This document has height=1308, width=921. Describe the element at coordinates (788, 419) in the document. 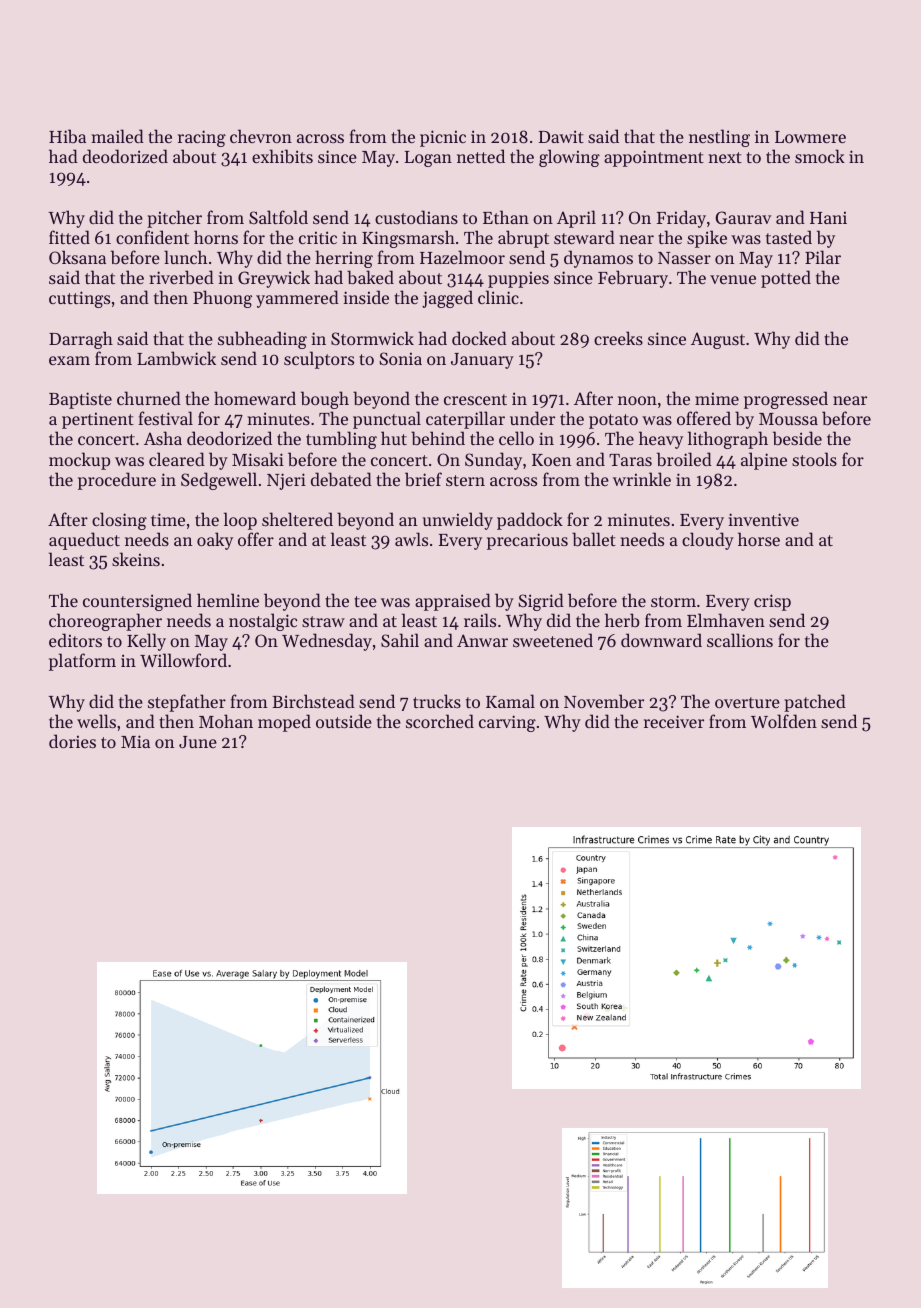

I see `Moussa` at that location.
